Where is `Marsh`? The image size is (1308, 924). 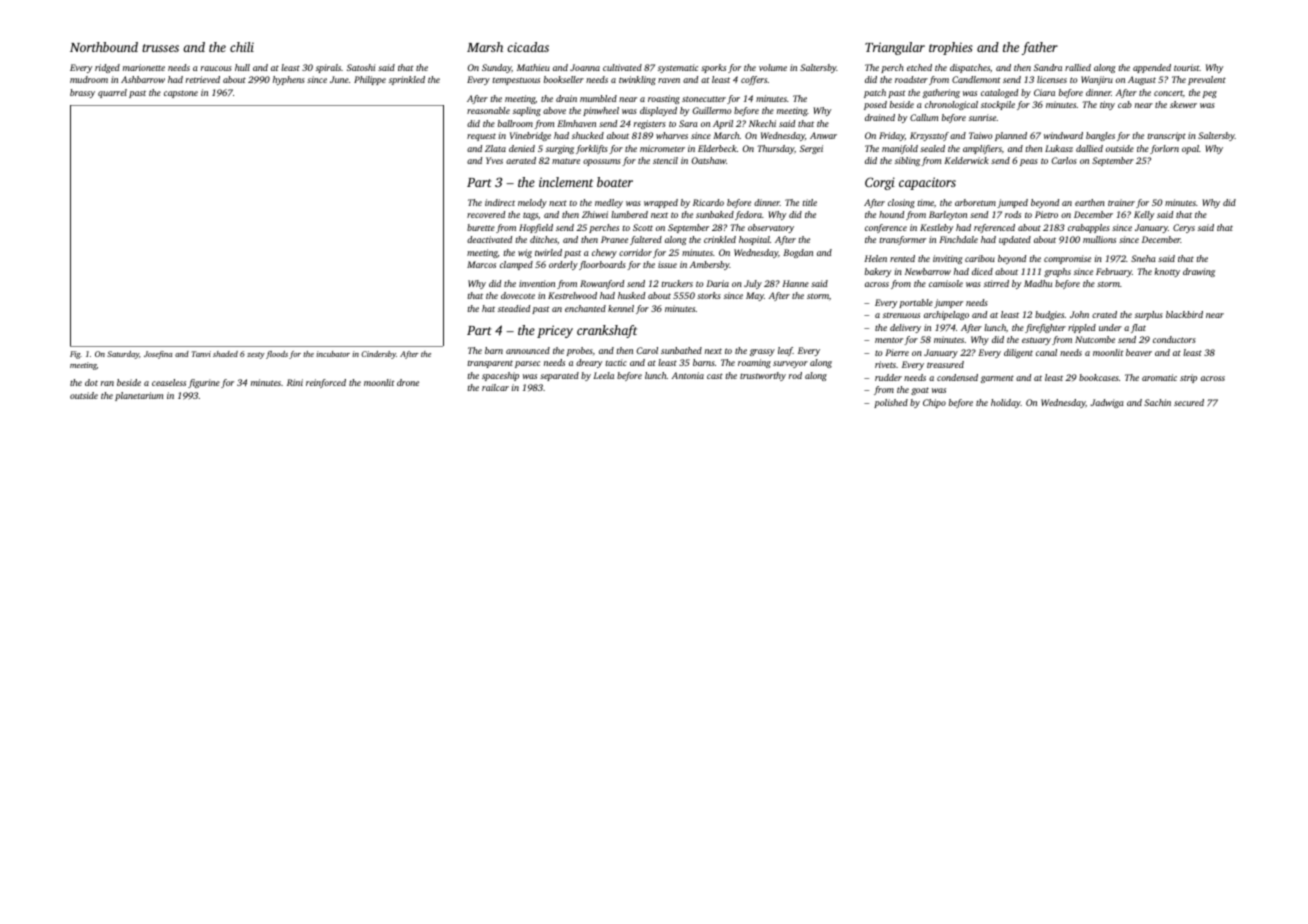
Marsh is located at coordinates (485, 47).
